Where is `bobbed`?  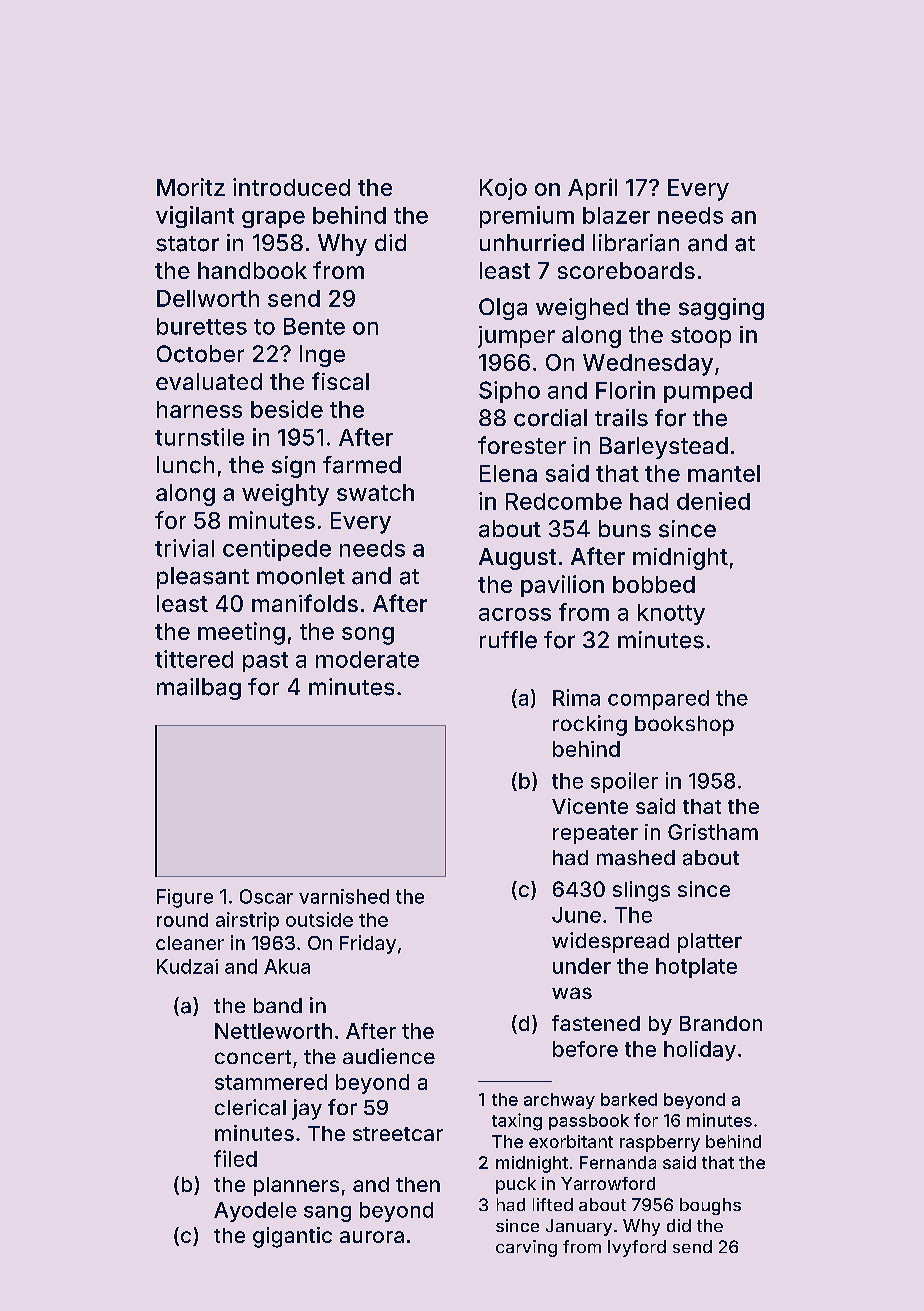
bobbed is located at coordinates (654, 584).
